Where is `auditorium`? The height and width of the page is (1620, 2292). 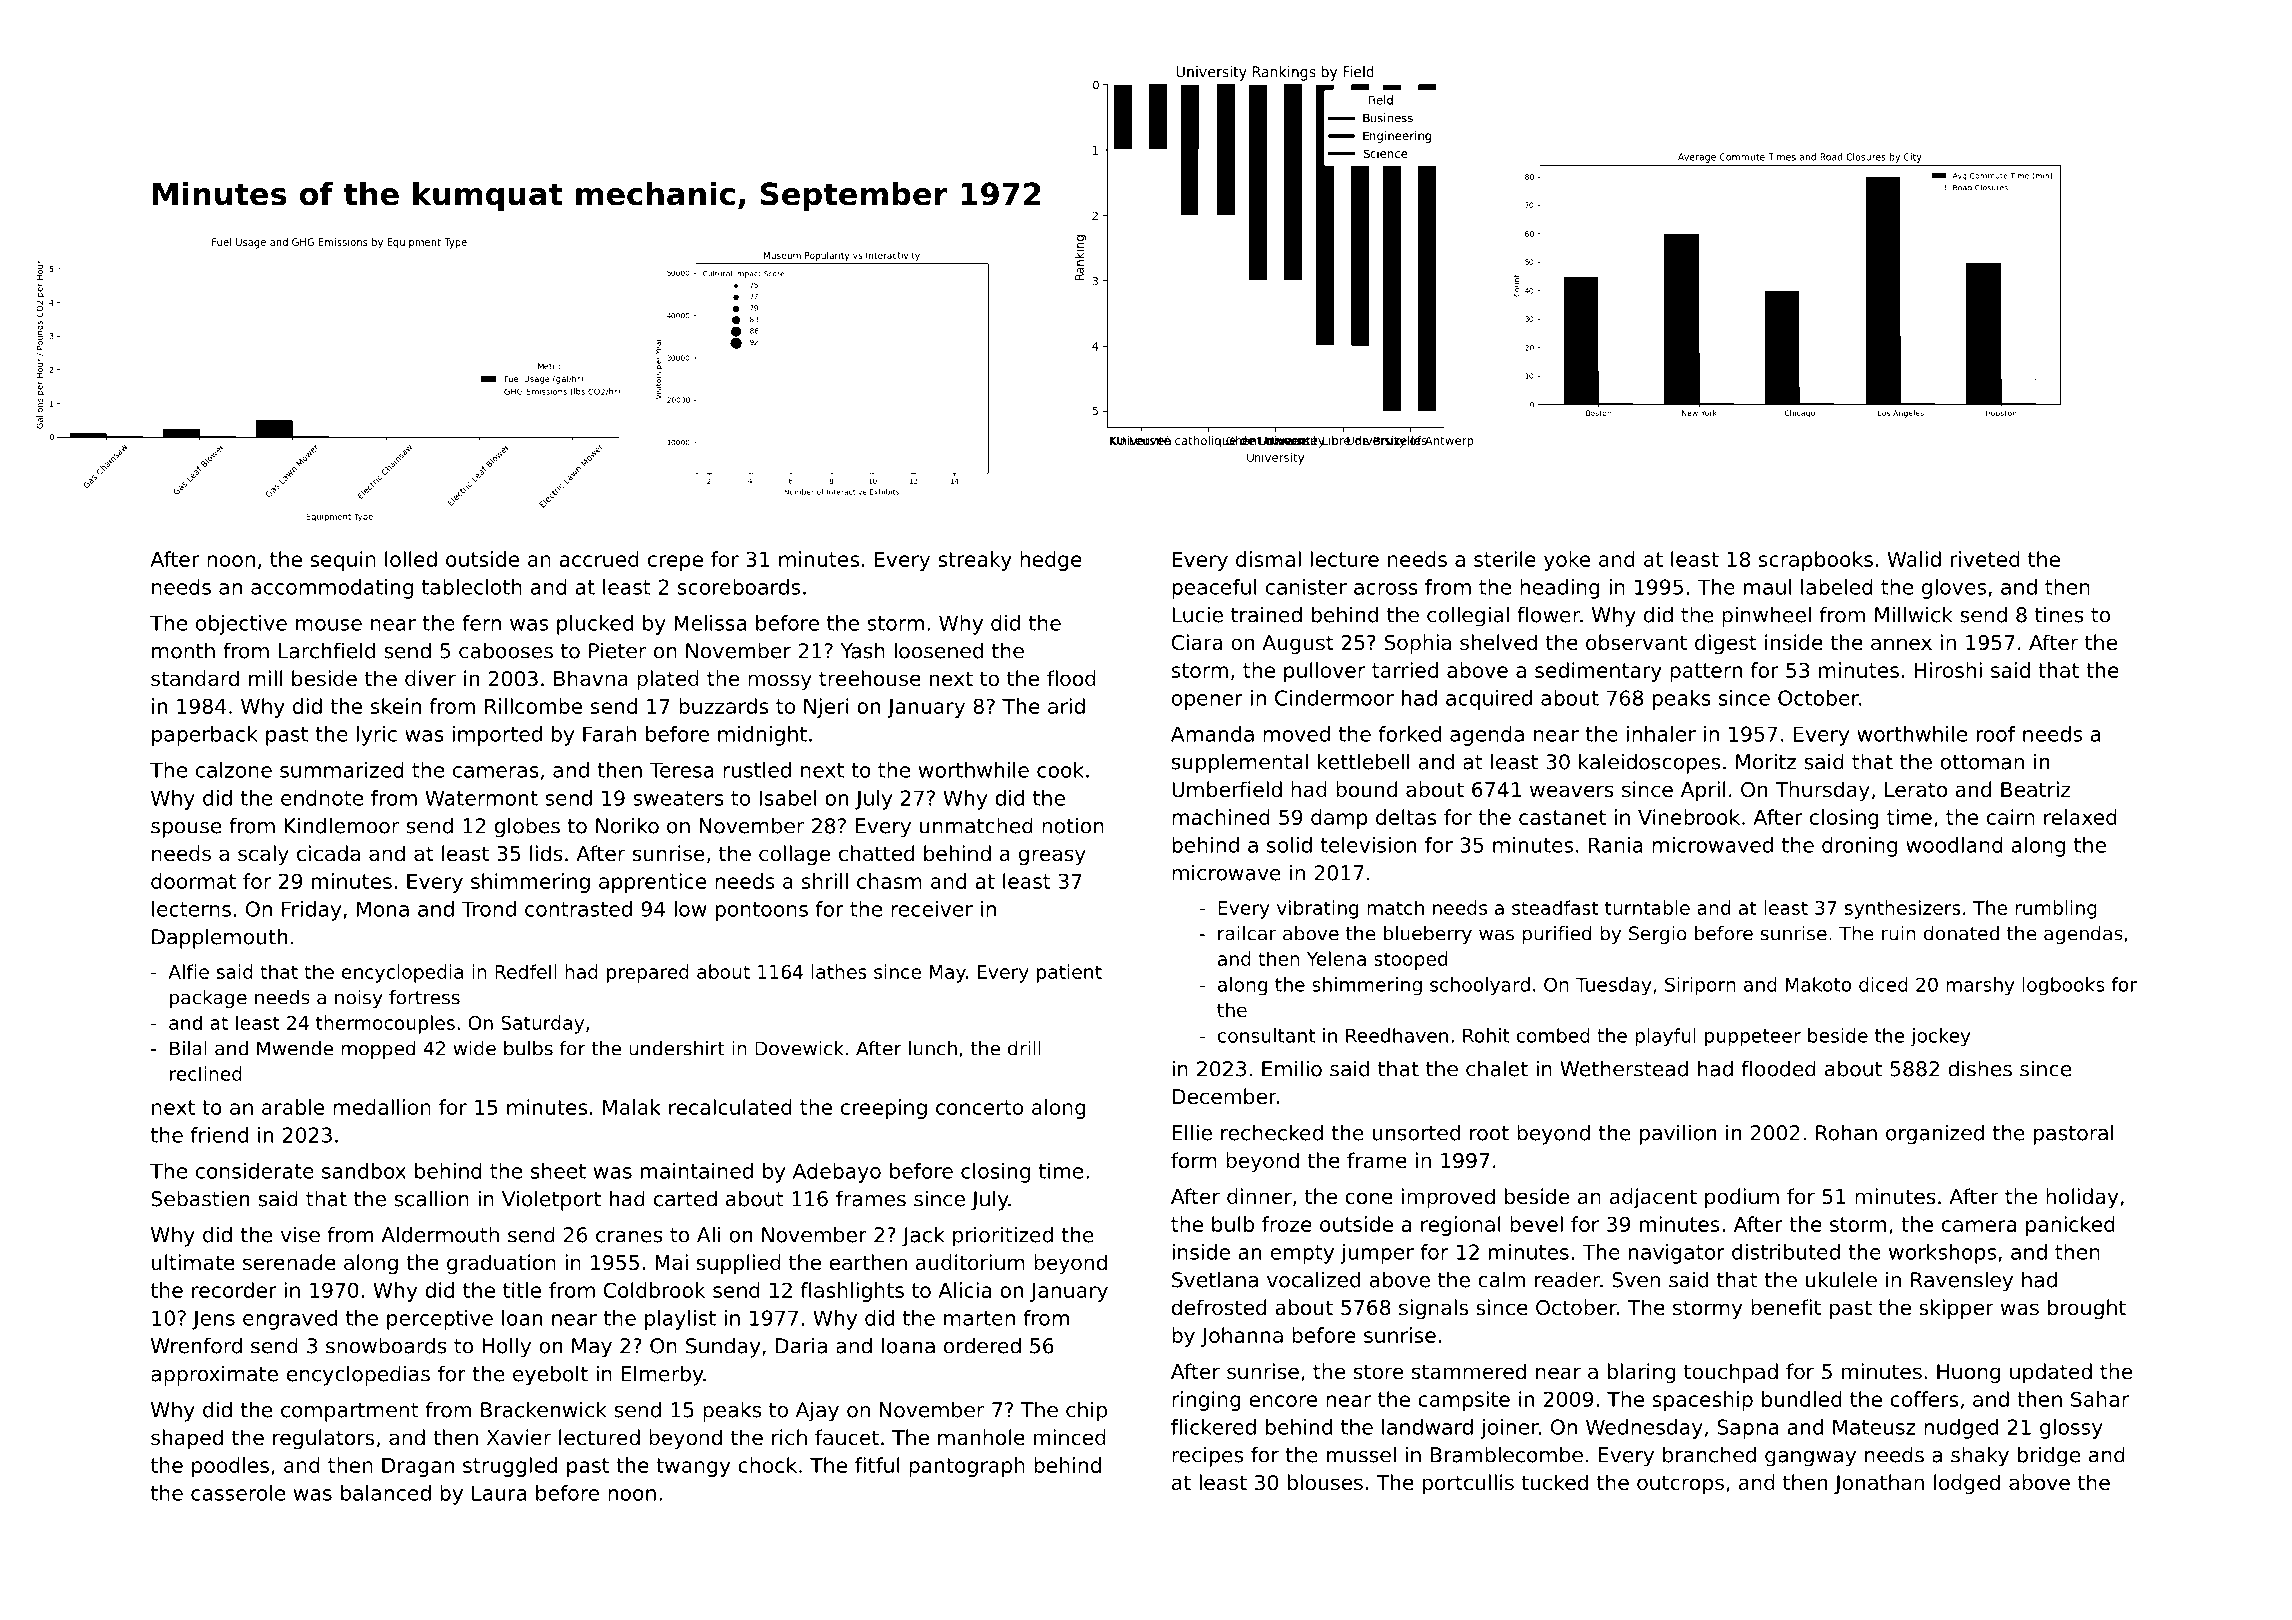 auditorium is located at coordinates (970, 1262).
